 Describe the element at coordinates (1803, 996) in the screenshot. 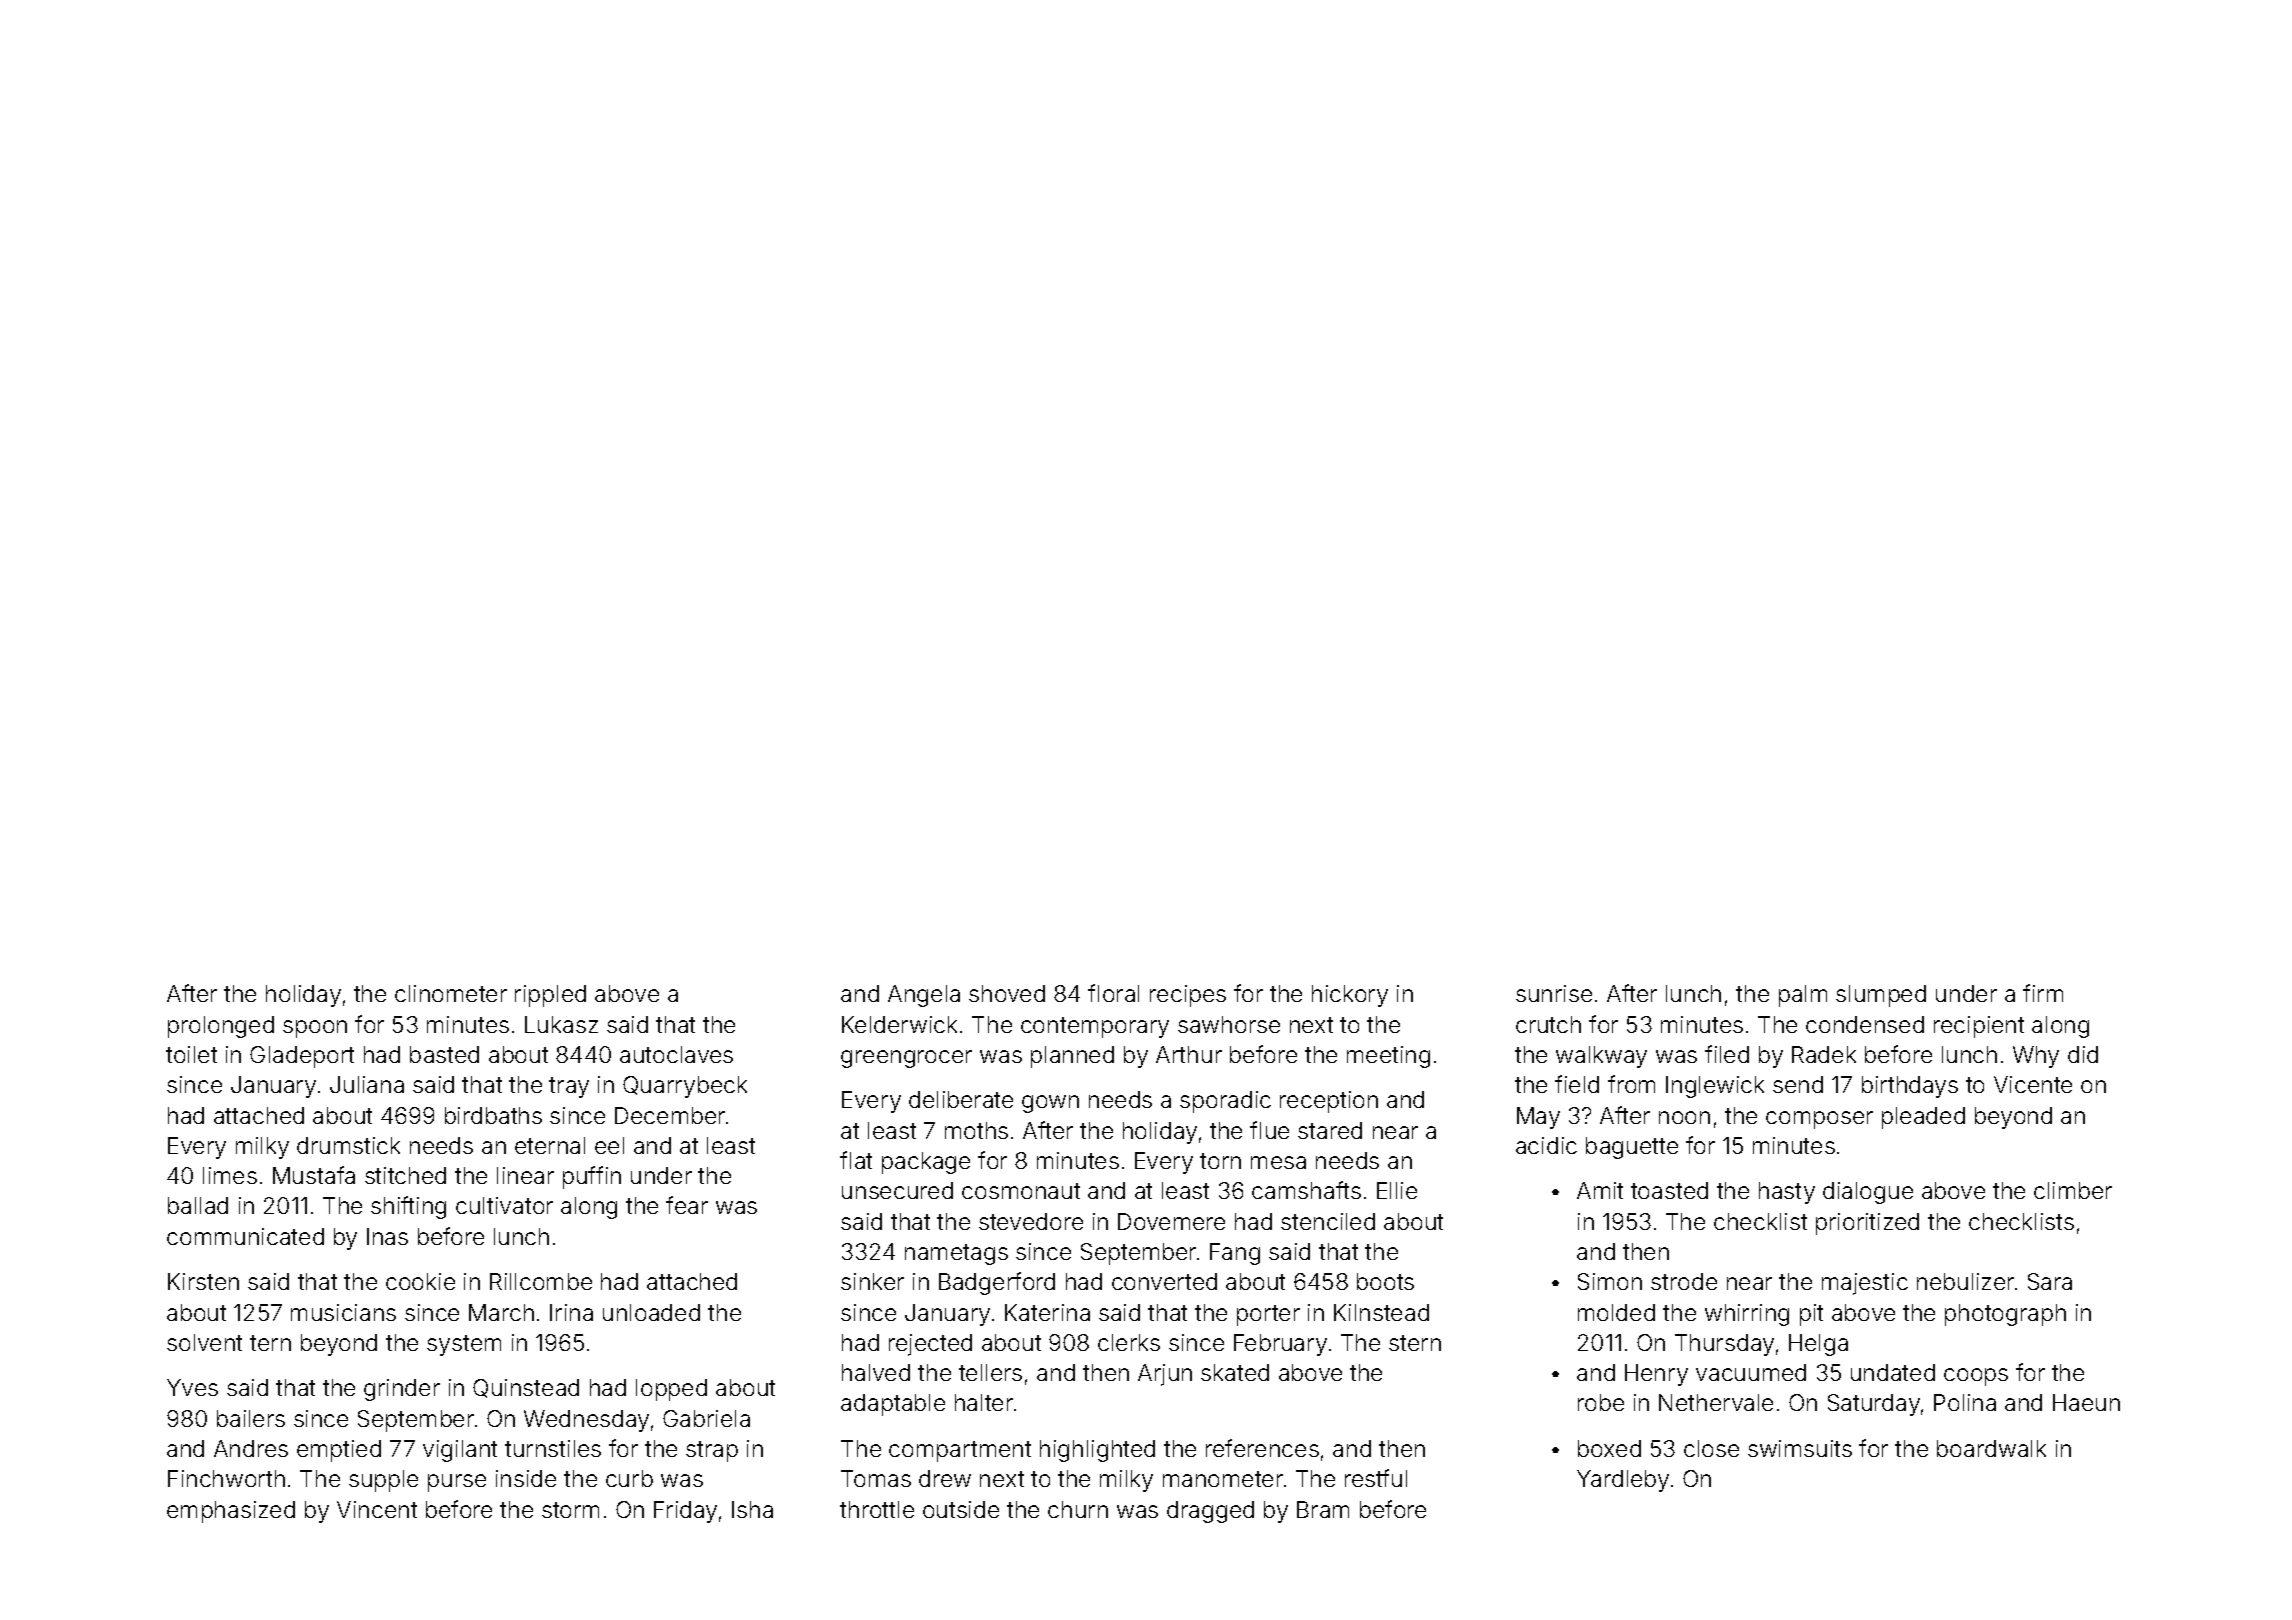

I see `palm` at that location.
